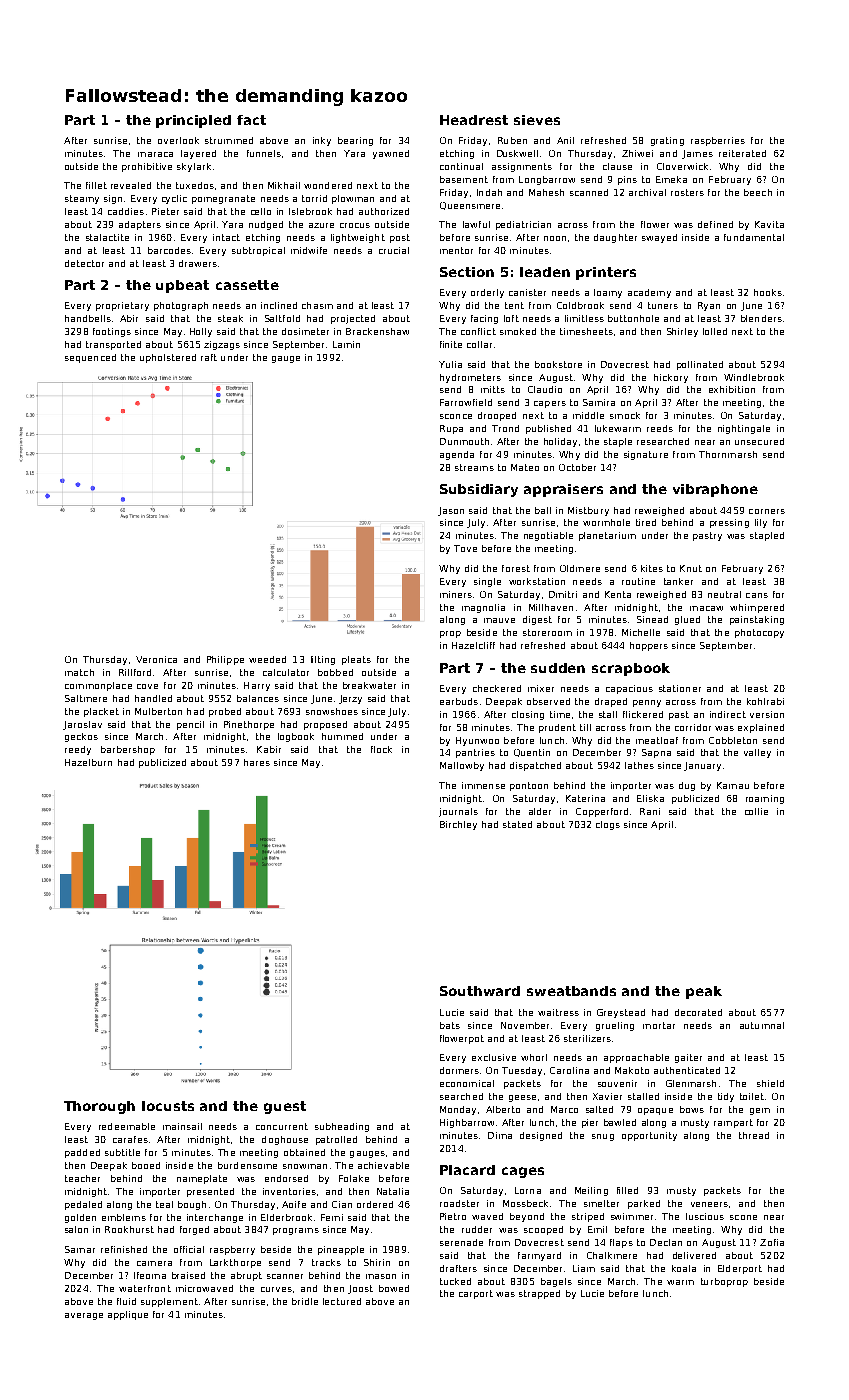 The width and height of the screenshot is (849, 1400). Describe the element at coordinates (356, 660) in the screenshot. I see `pleats` at that location.
